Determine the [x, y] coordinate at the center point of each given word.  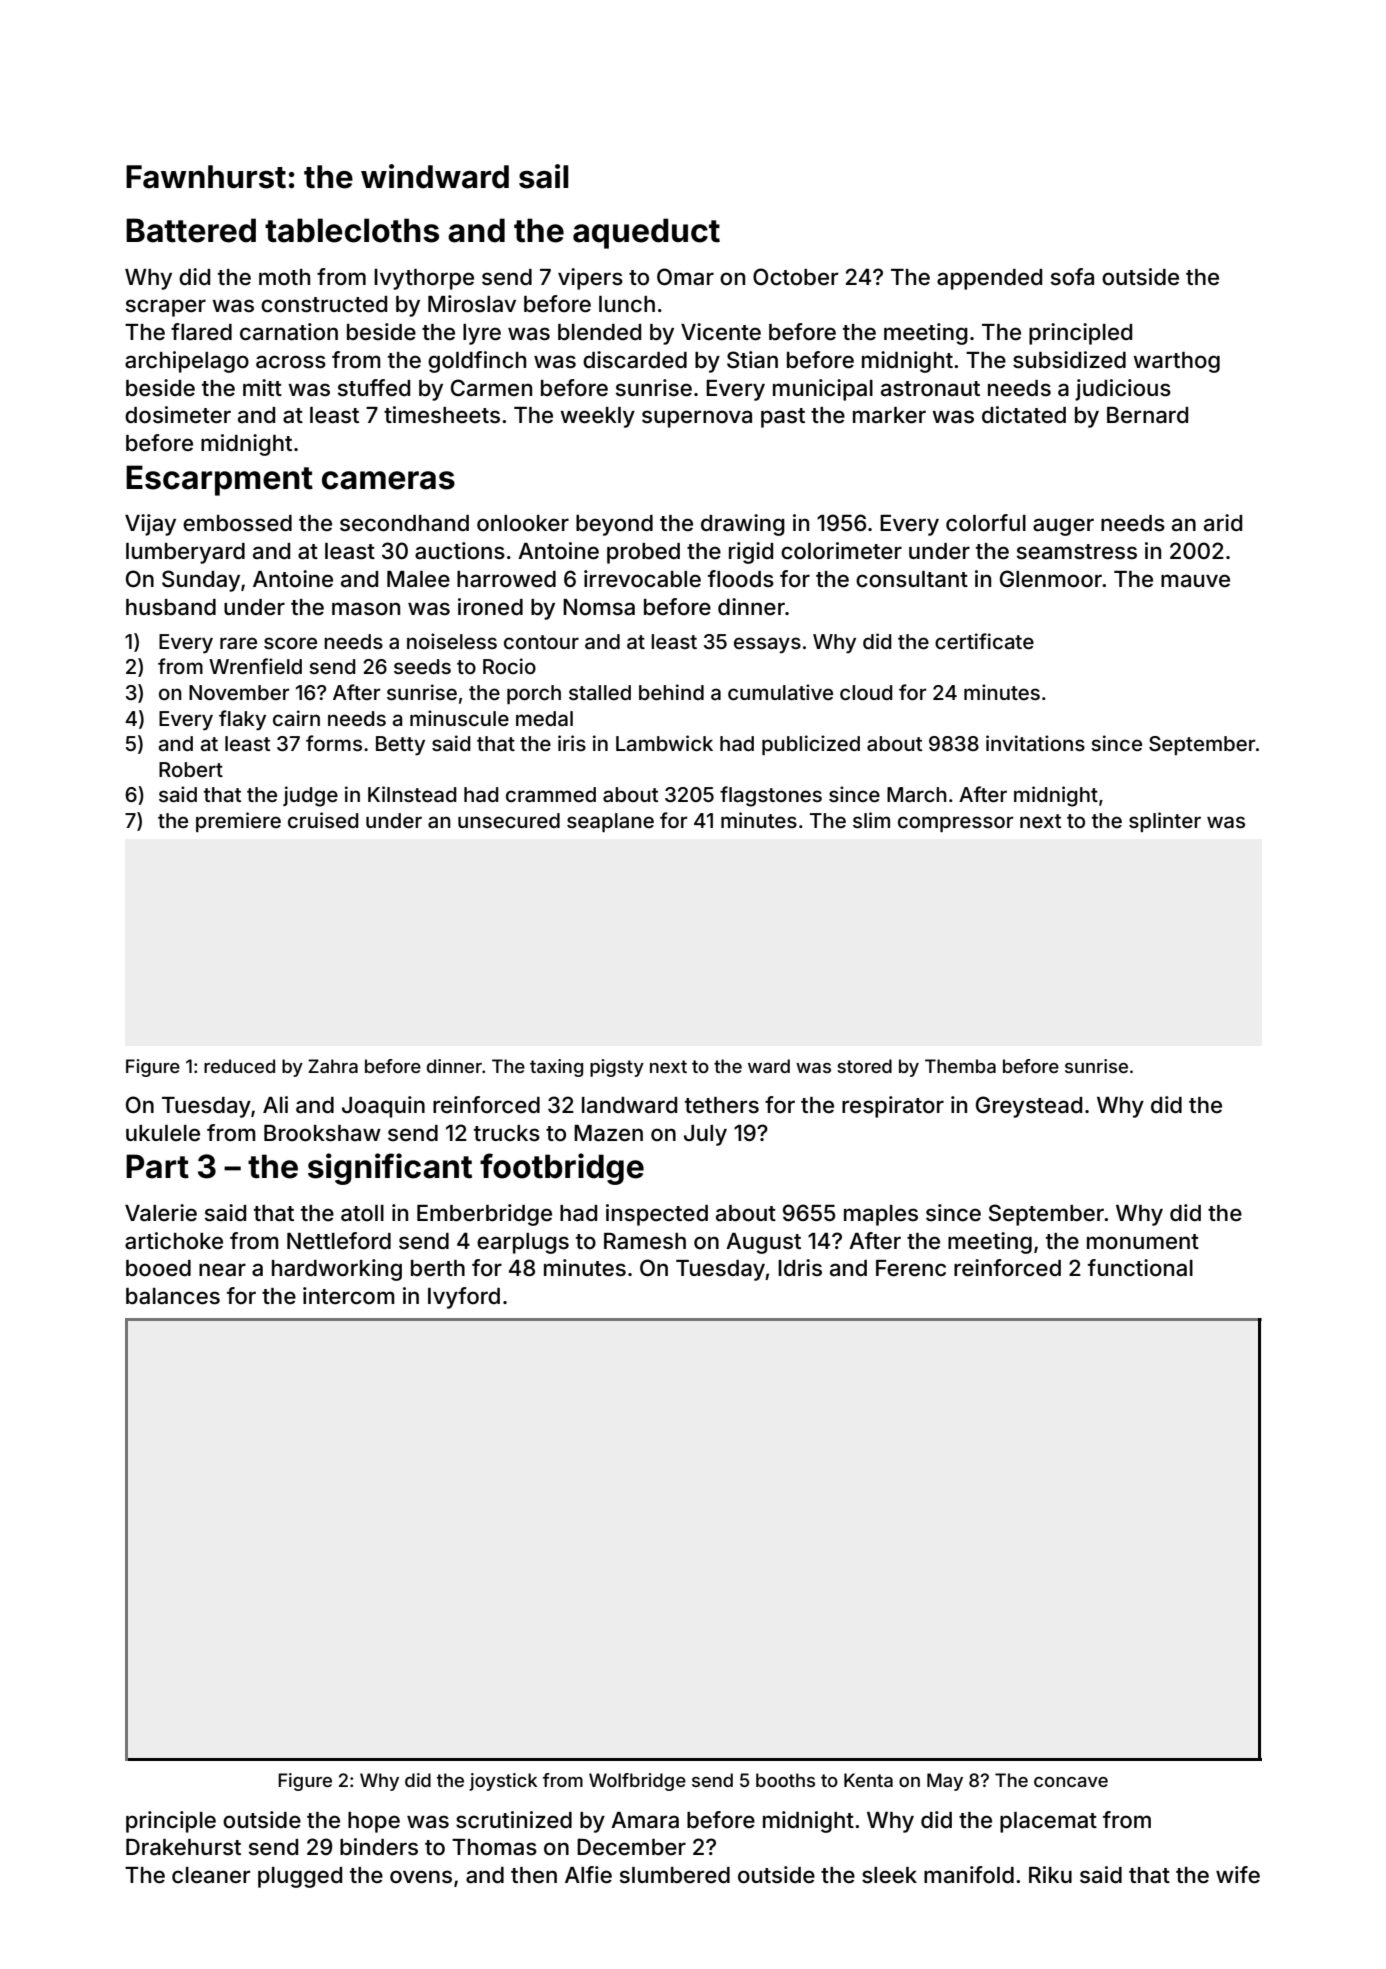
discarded [635, 360]
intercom [348, 1296]
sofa [1072, 277]
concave [1071, 1782]
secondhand [404, 523]
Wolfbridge [637, 1782]
